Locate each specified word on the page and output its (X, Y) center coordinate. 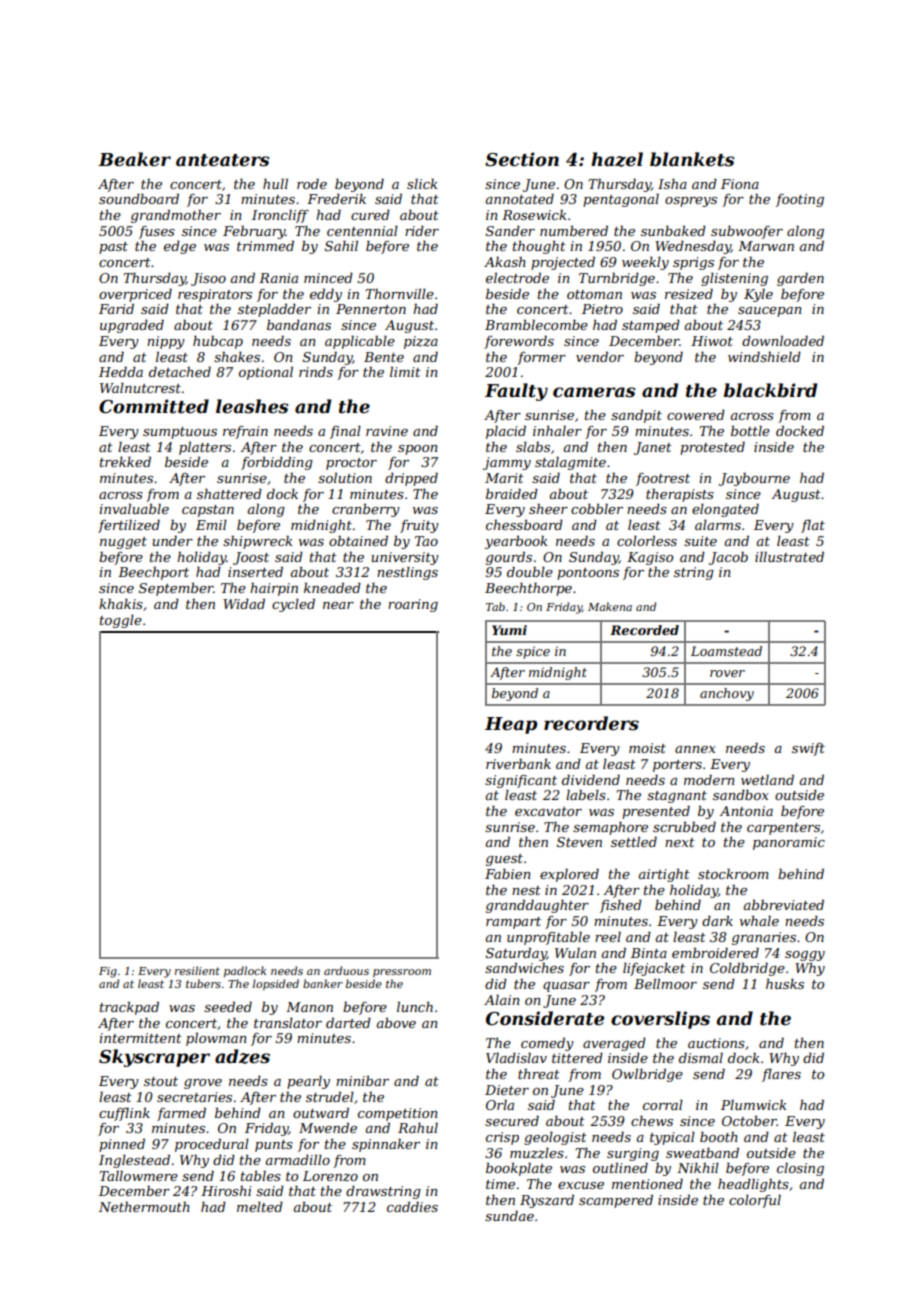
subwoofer (747, 232)
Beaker (134, 159)
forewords (519, 342)
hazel (617, 159)
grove (203, 1084)
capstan (208, 511)
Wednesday (693, 247)
